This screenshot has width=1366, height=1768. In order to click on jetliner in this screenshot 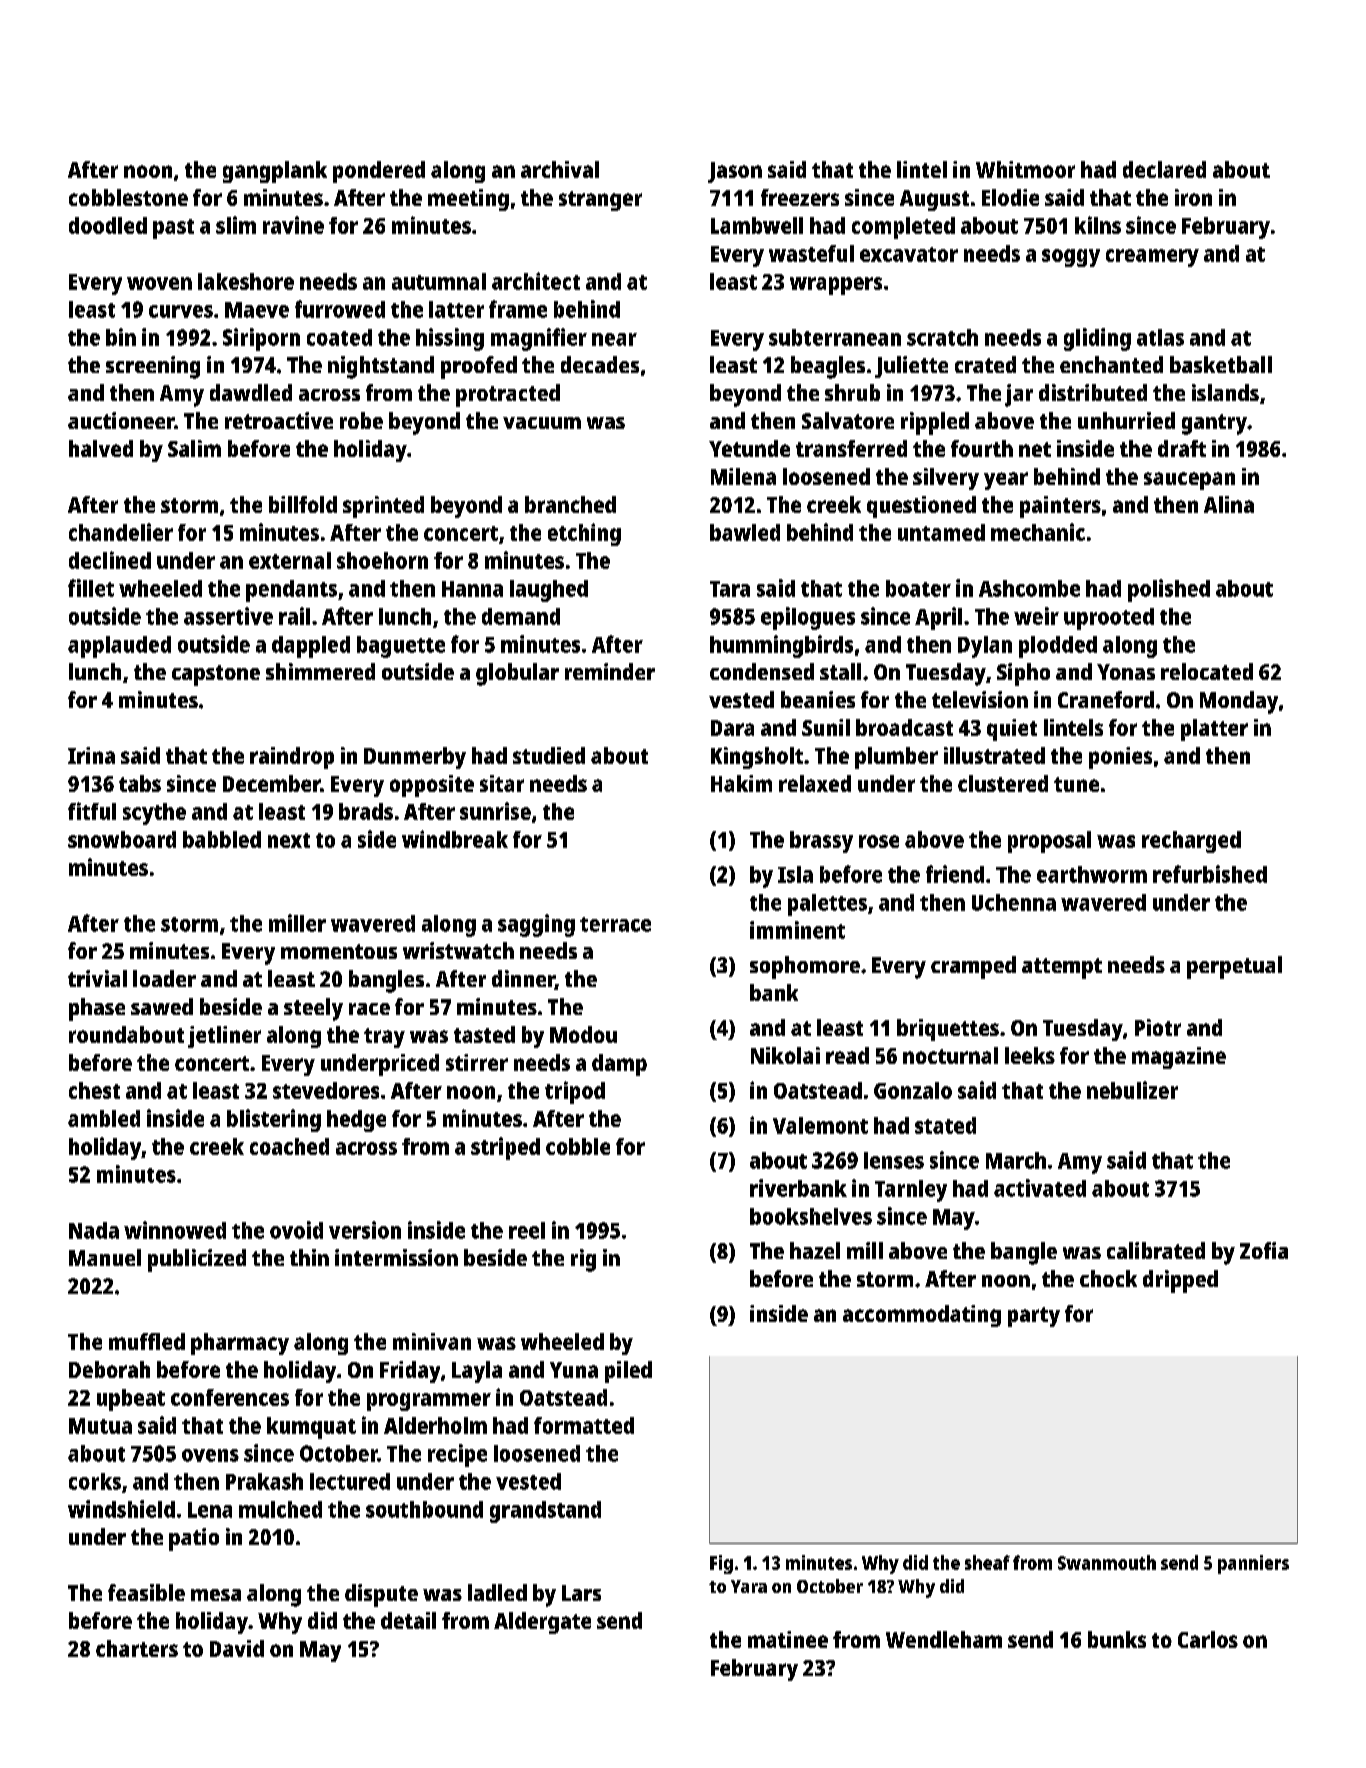, I will do `click(224, 1037)`.
